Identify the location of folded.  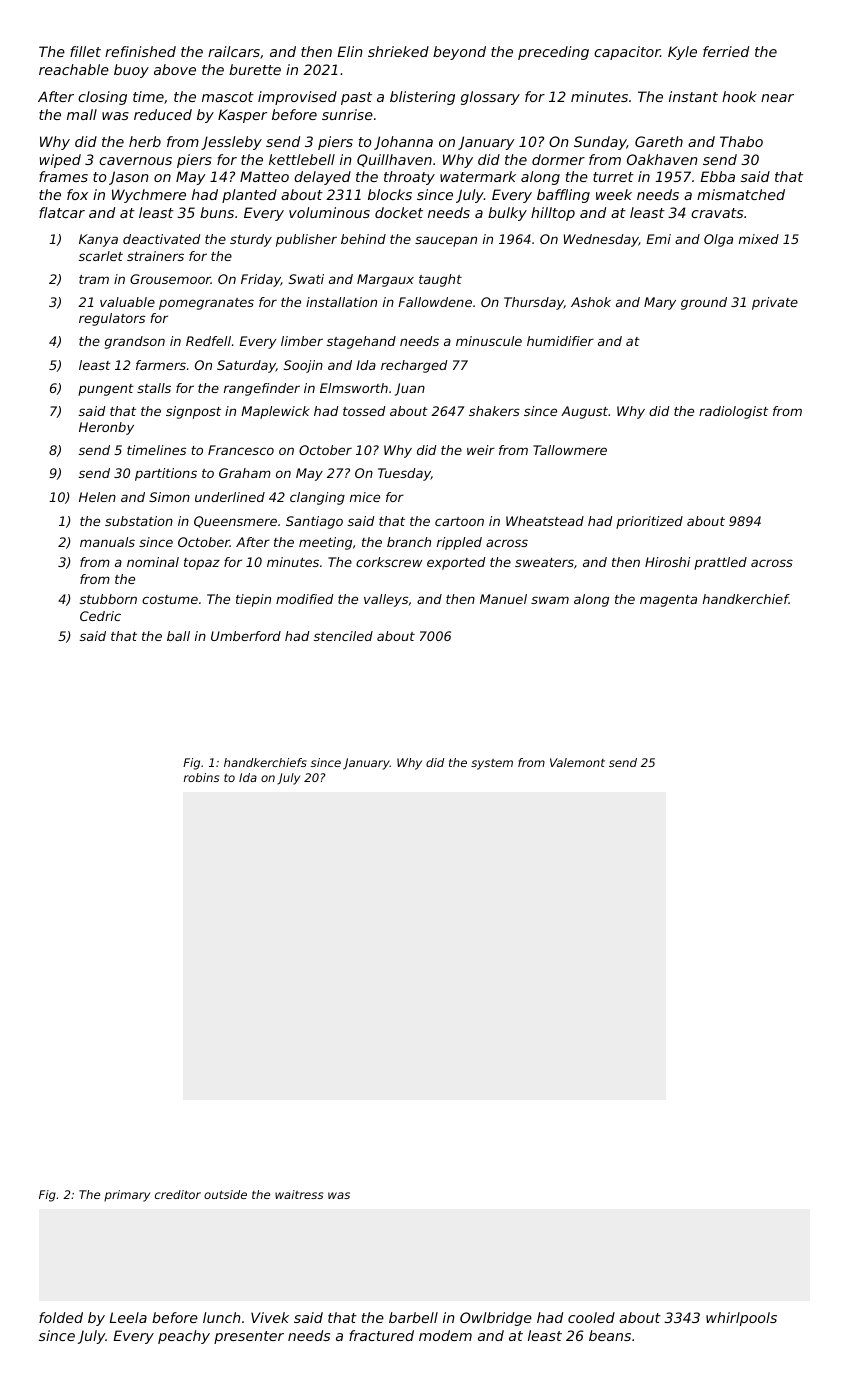
(61, 1317).
